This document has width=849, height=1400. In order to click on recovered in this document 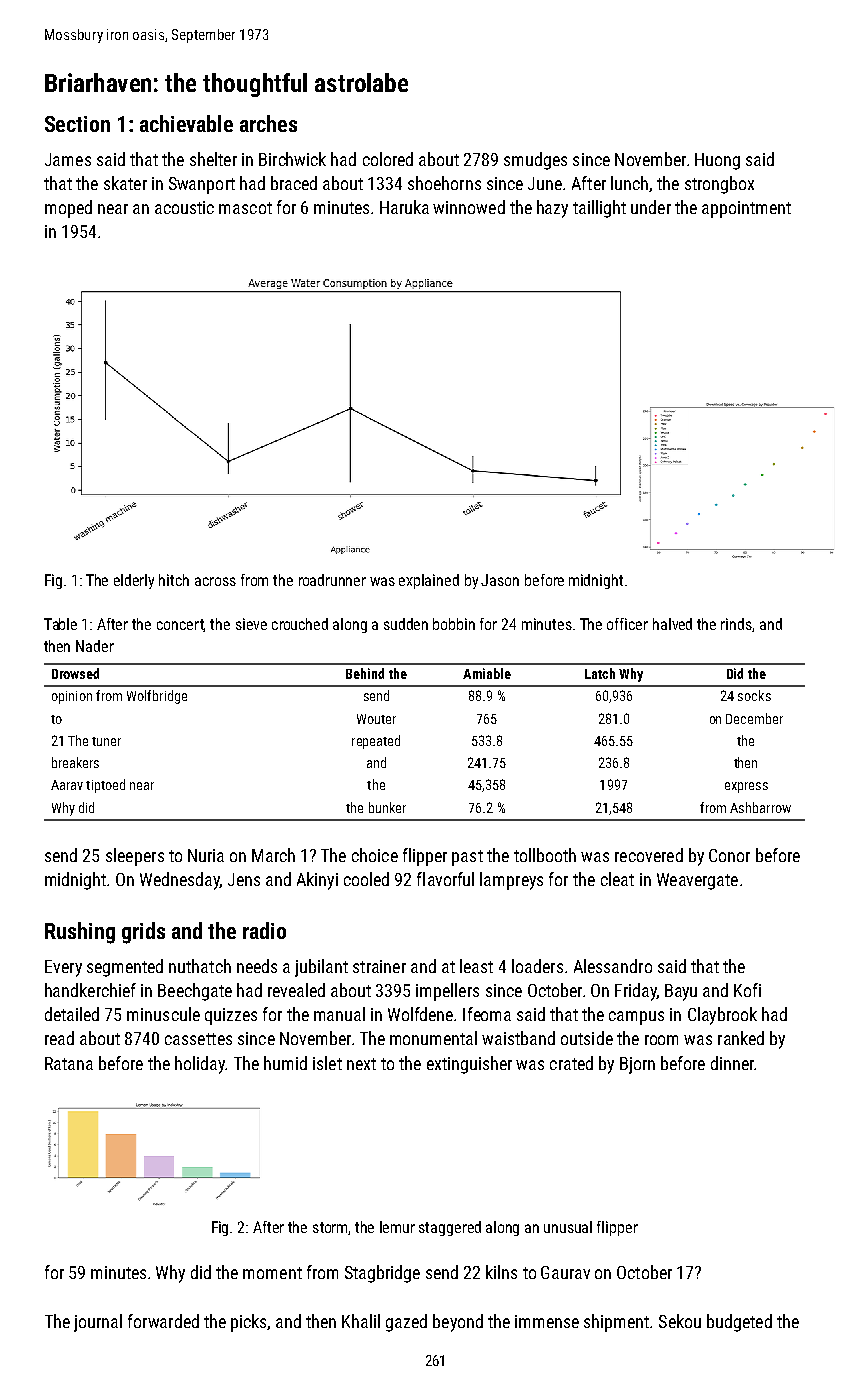, I will do `click(649, 855)`.
